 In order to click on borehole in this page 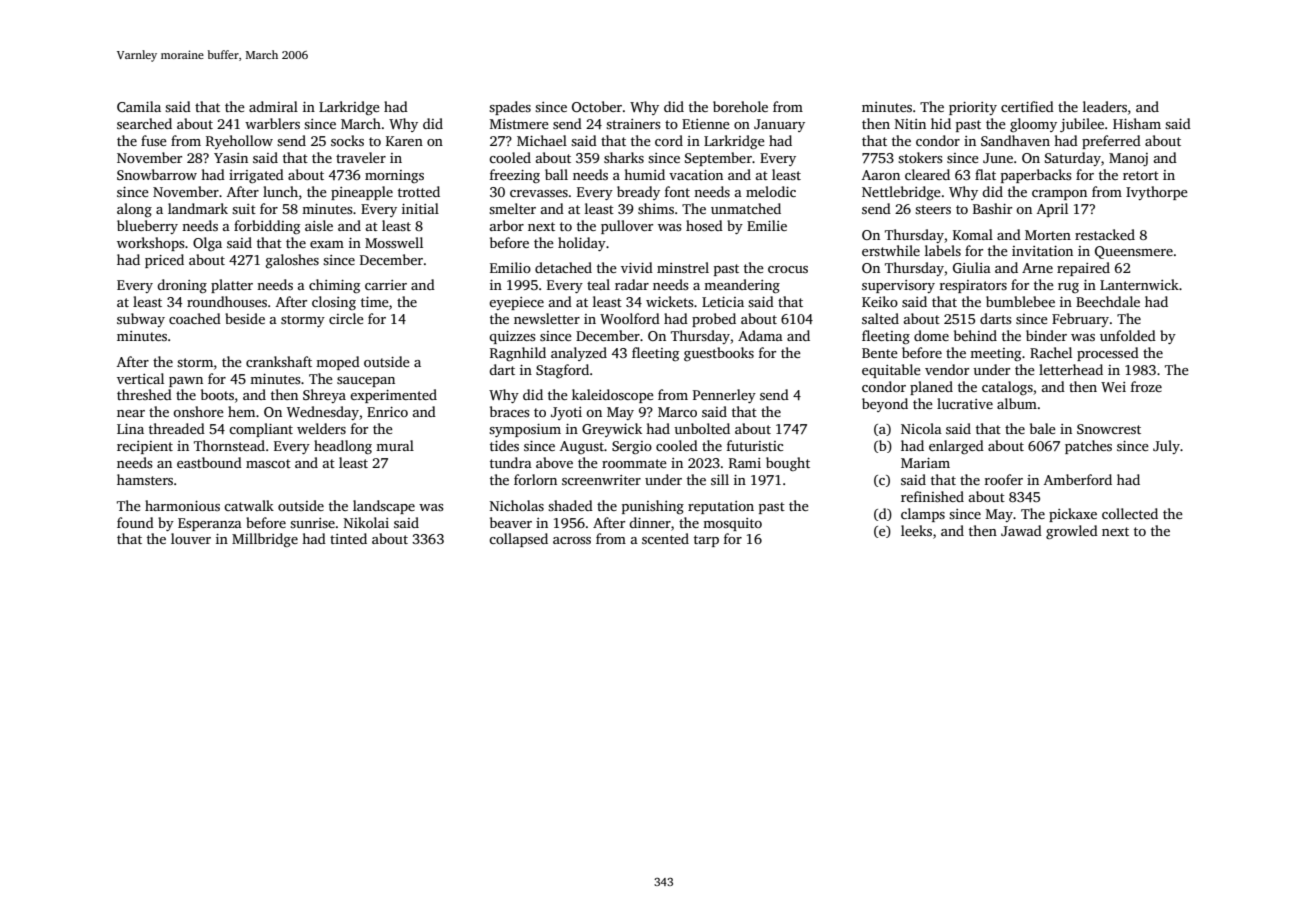, I will do `click(740, 106)`.
